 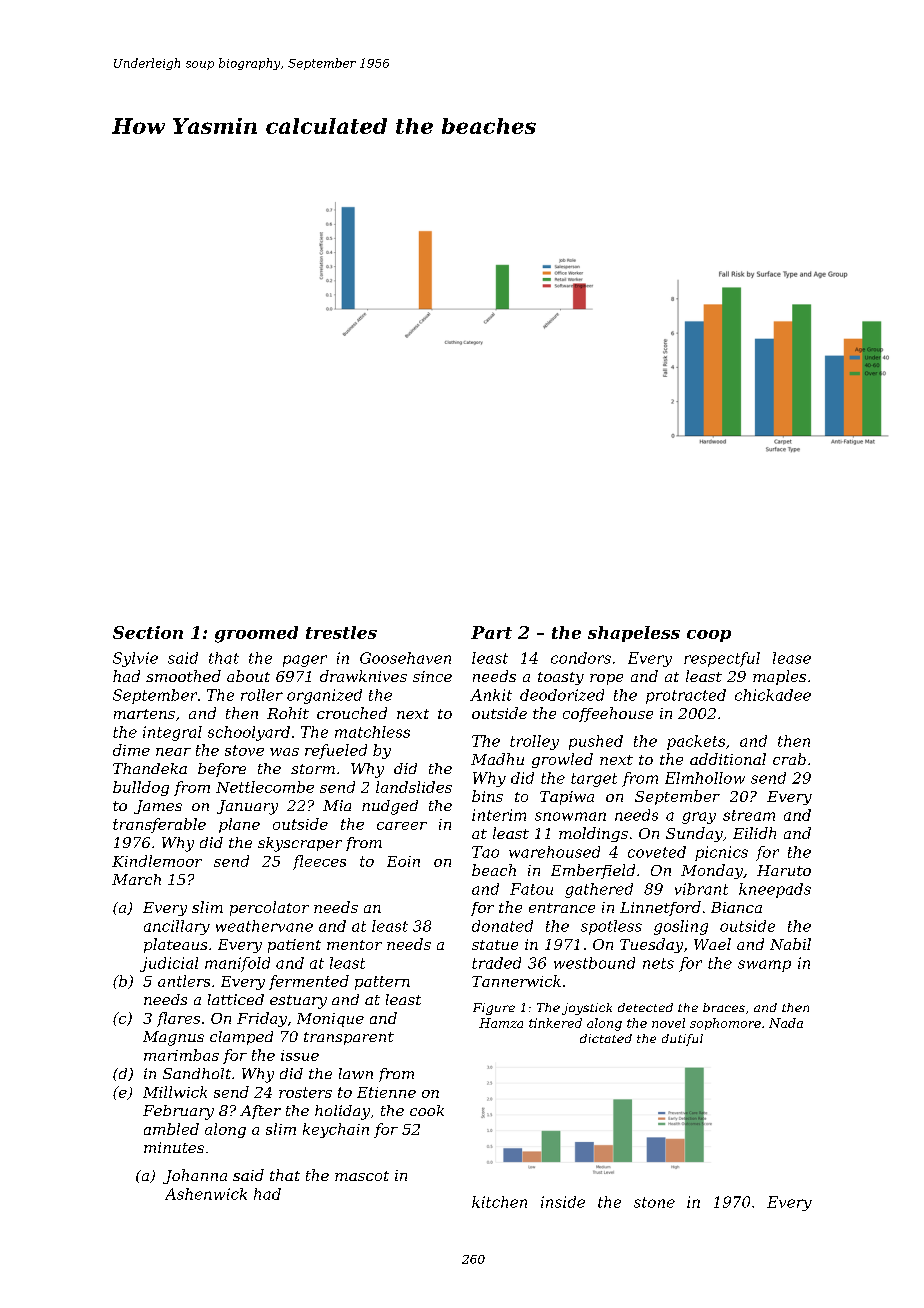 I want to click on mentor, so click(x=354, y=945).
